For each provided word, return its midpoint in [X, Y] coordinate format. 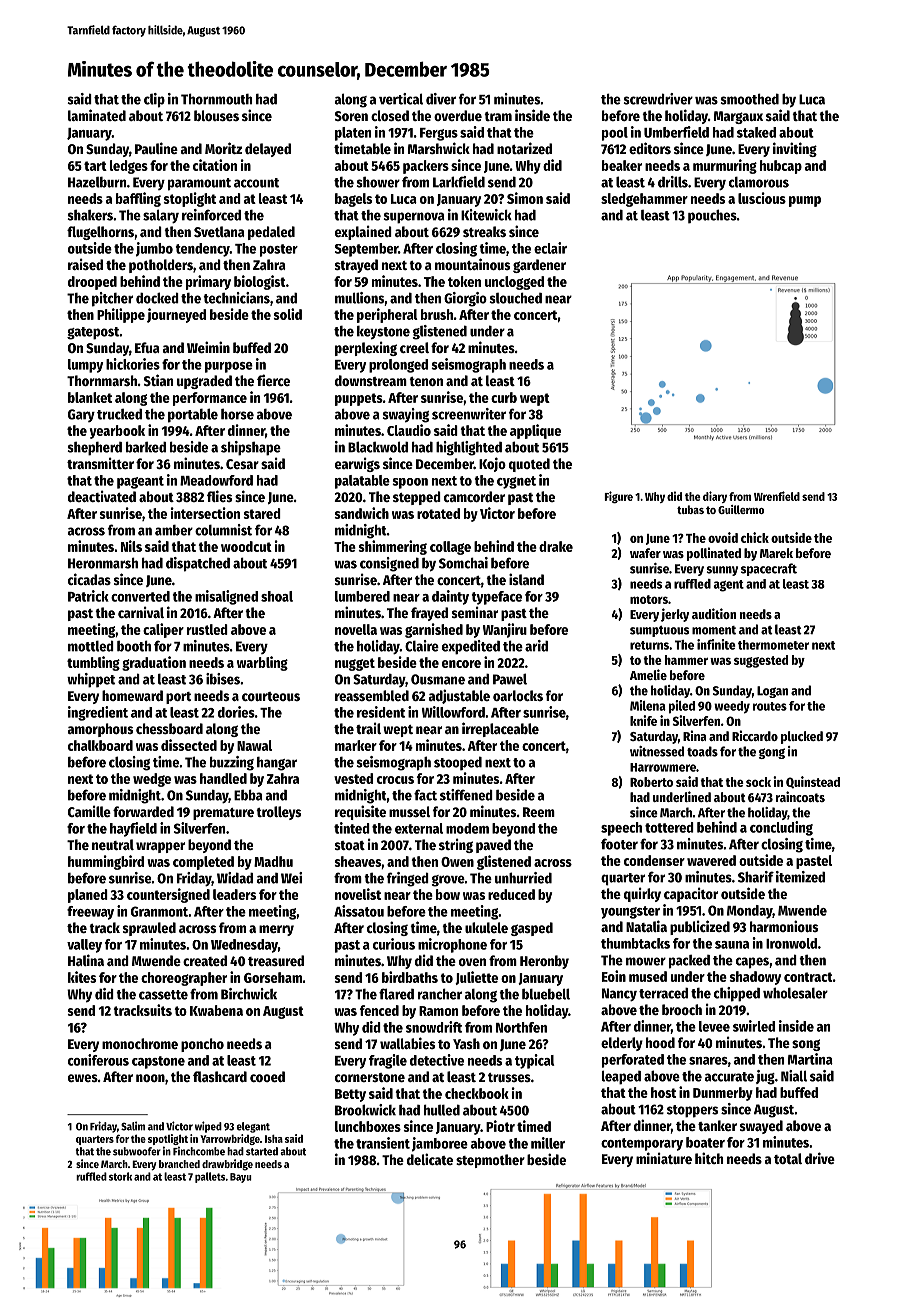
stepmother [490, 1161]
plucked [802, 737]
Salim [133, 1126]
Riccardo [755, 735]
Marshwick [439, 148]
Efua [147, 347]
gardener [539, 266]
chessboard [169, 728]
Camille [89, 811]
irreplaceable [500, 729]
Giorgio [465, 299]
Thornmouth [216, 99]
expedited [471, 647]
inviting [795, 149]
